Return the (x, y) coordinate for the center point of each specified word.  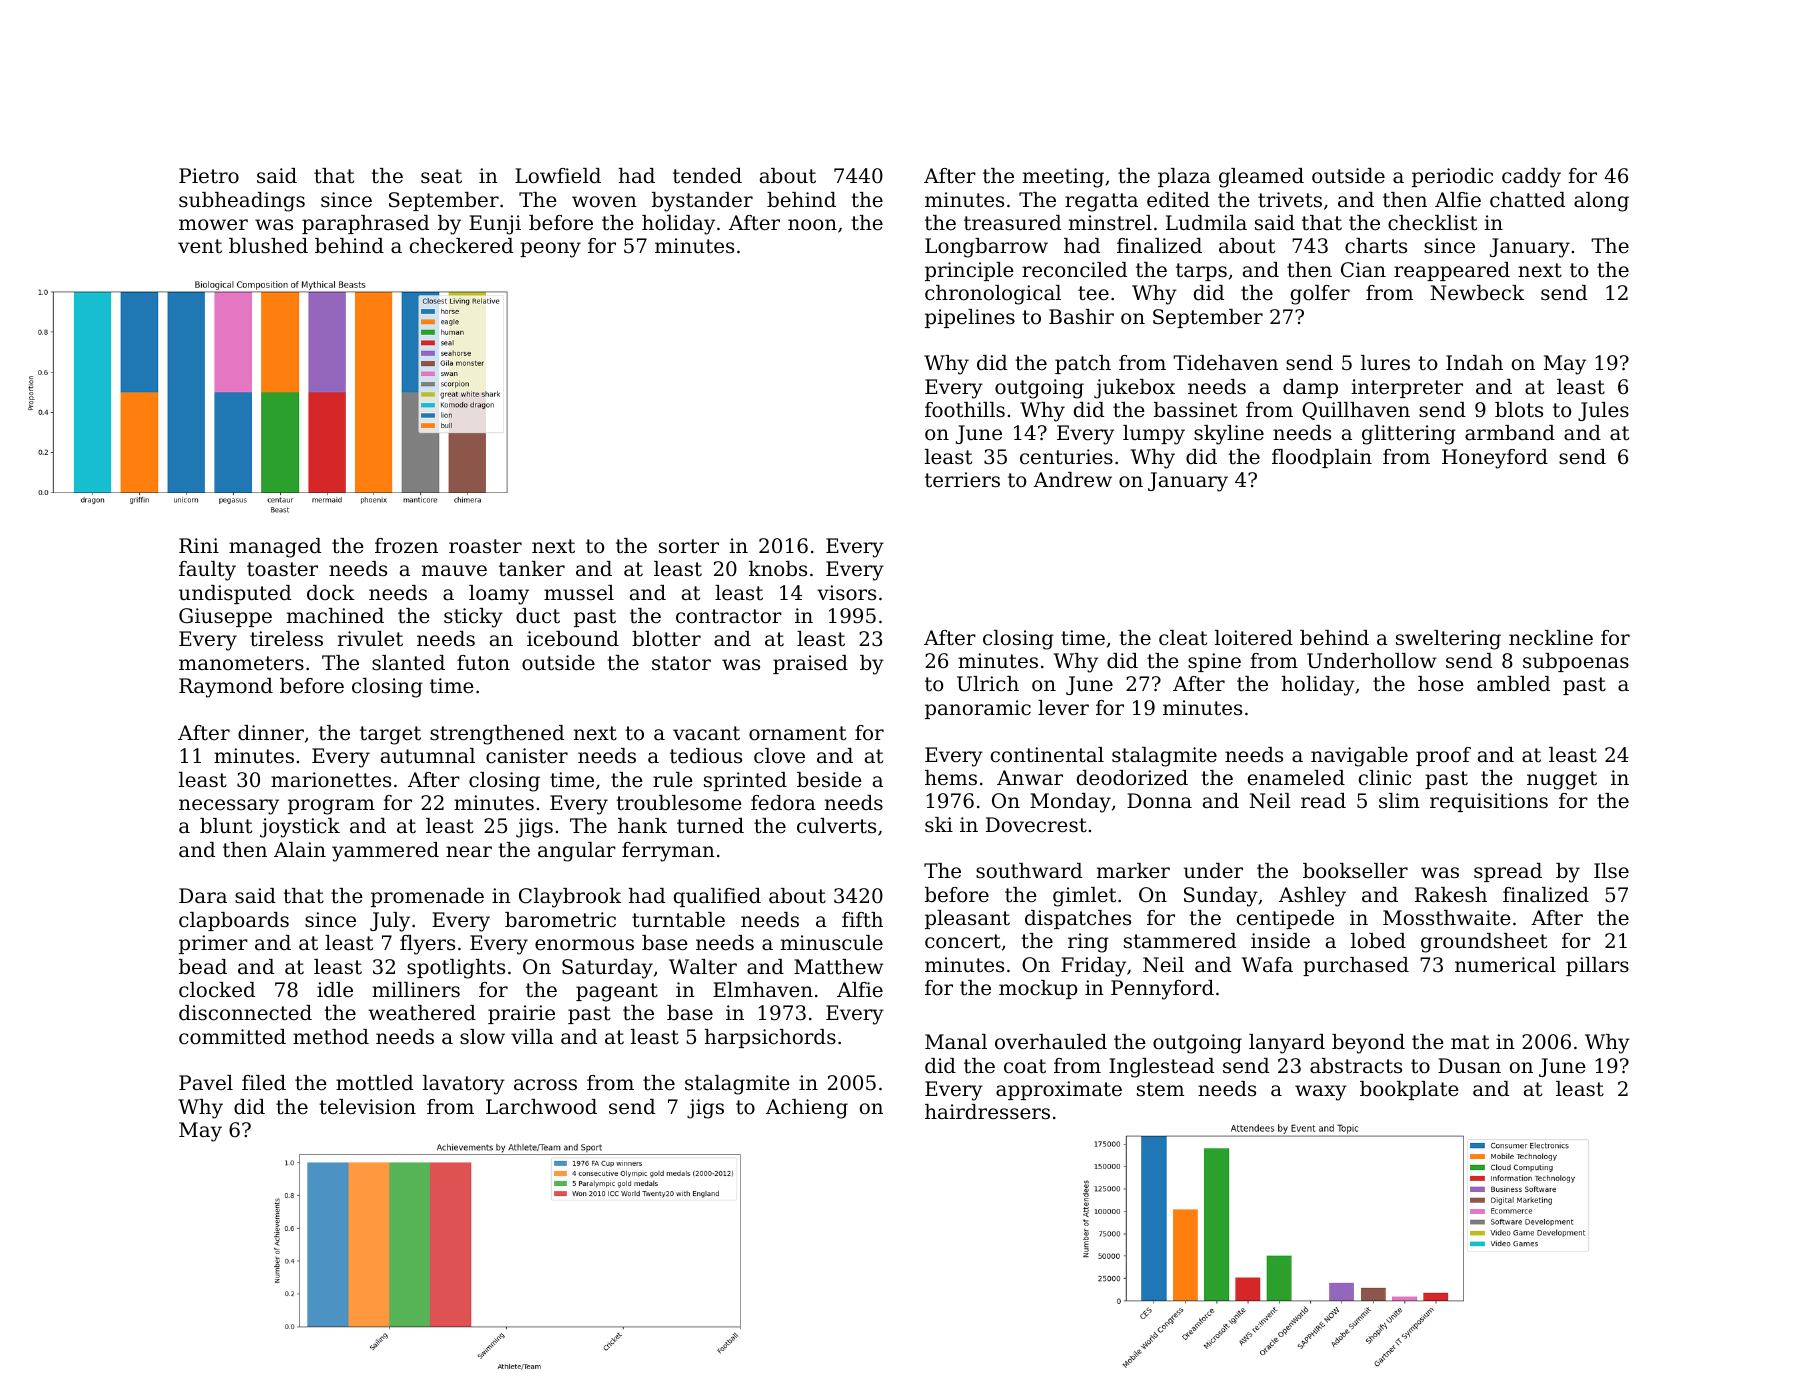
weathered (422, 1013)
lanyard (1287, 1044)
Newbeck (1477, 293)
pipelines (970, 318)
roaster (485, 546)
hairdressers (987, 1112)
